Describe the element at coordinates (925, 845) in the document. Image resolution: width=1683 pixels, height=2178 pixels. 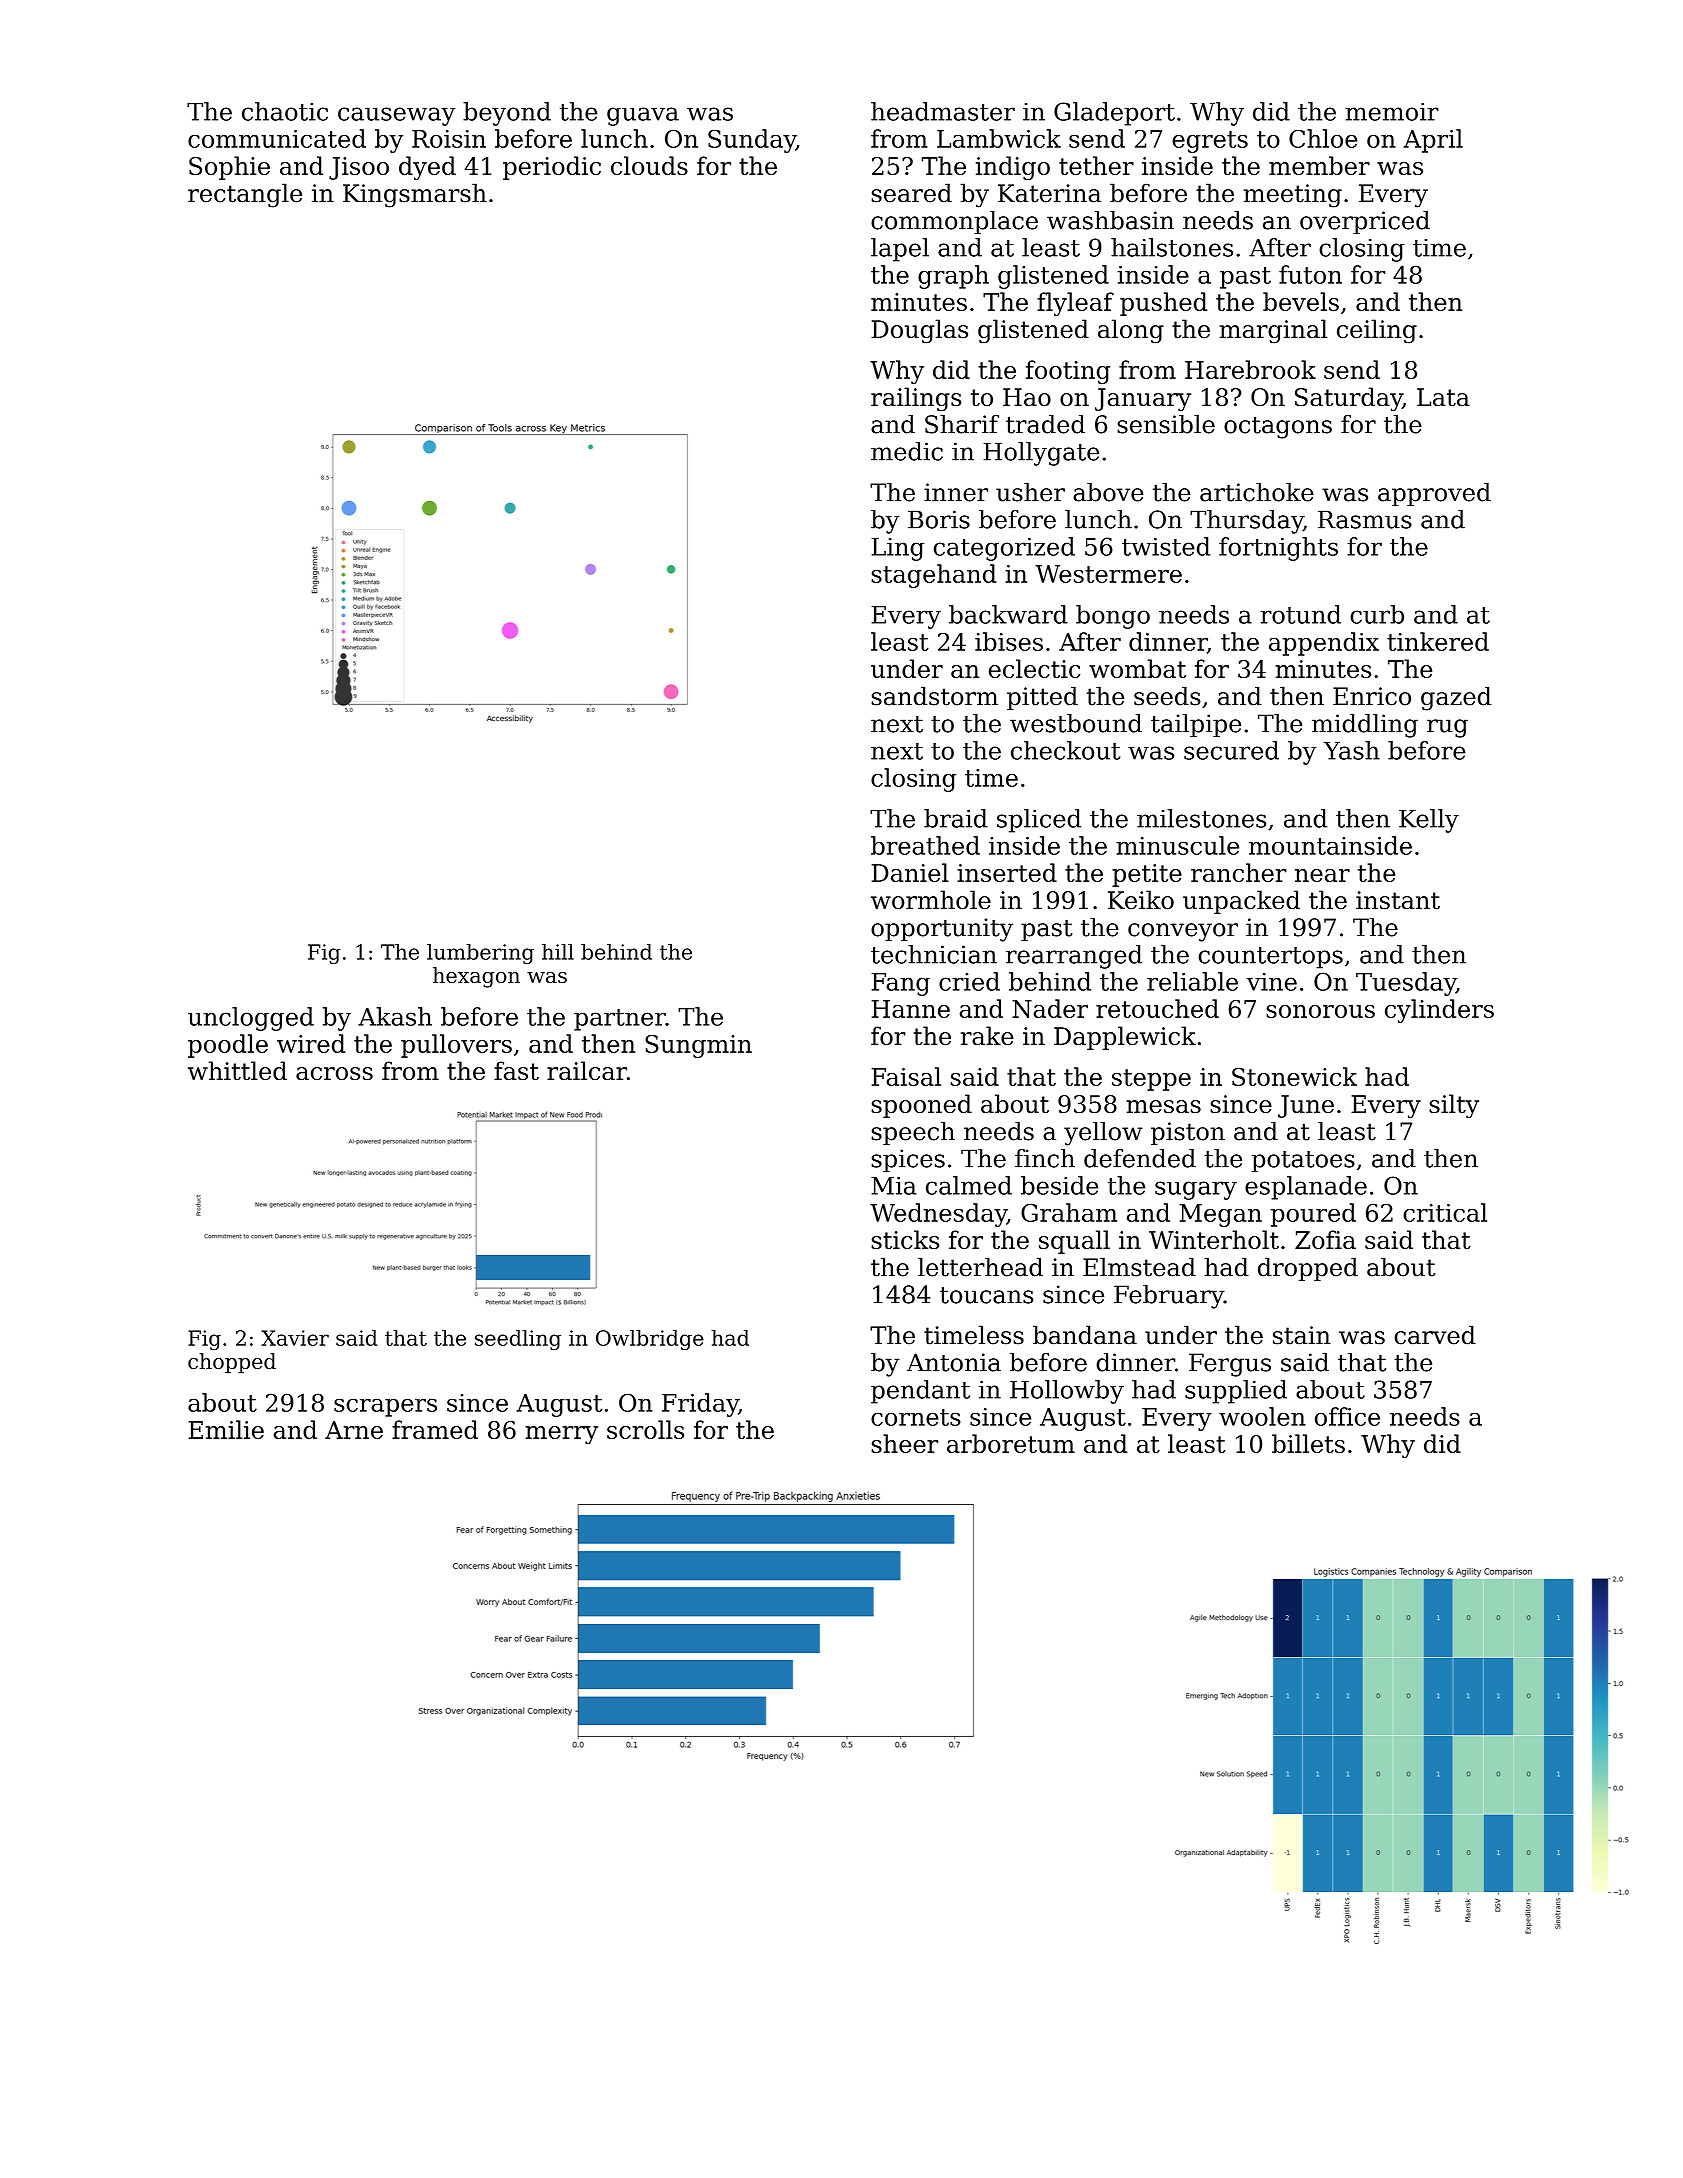
I see `breathed` at that location.
